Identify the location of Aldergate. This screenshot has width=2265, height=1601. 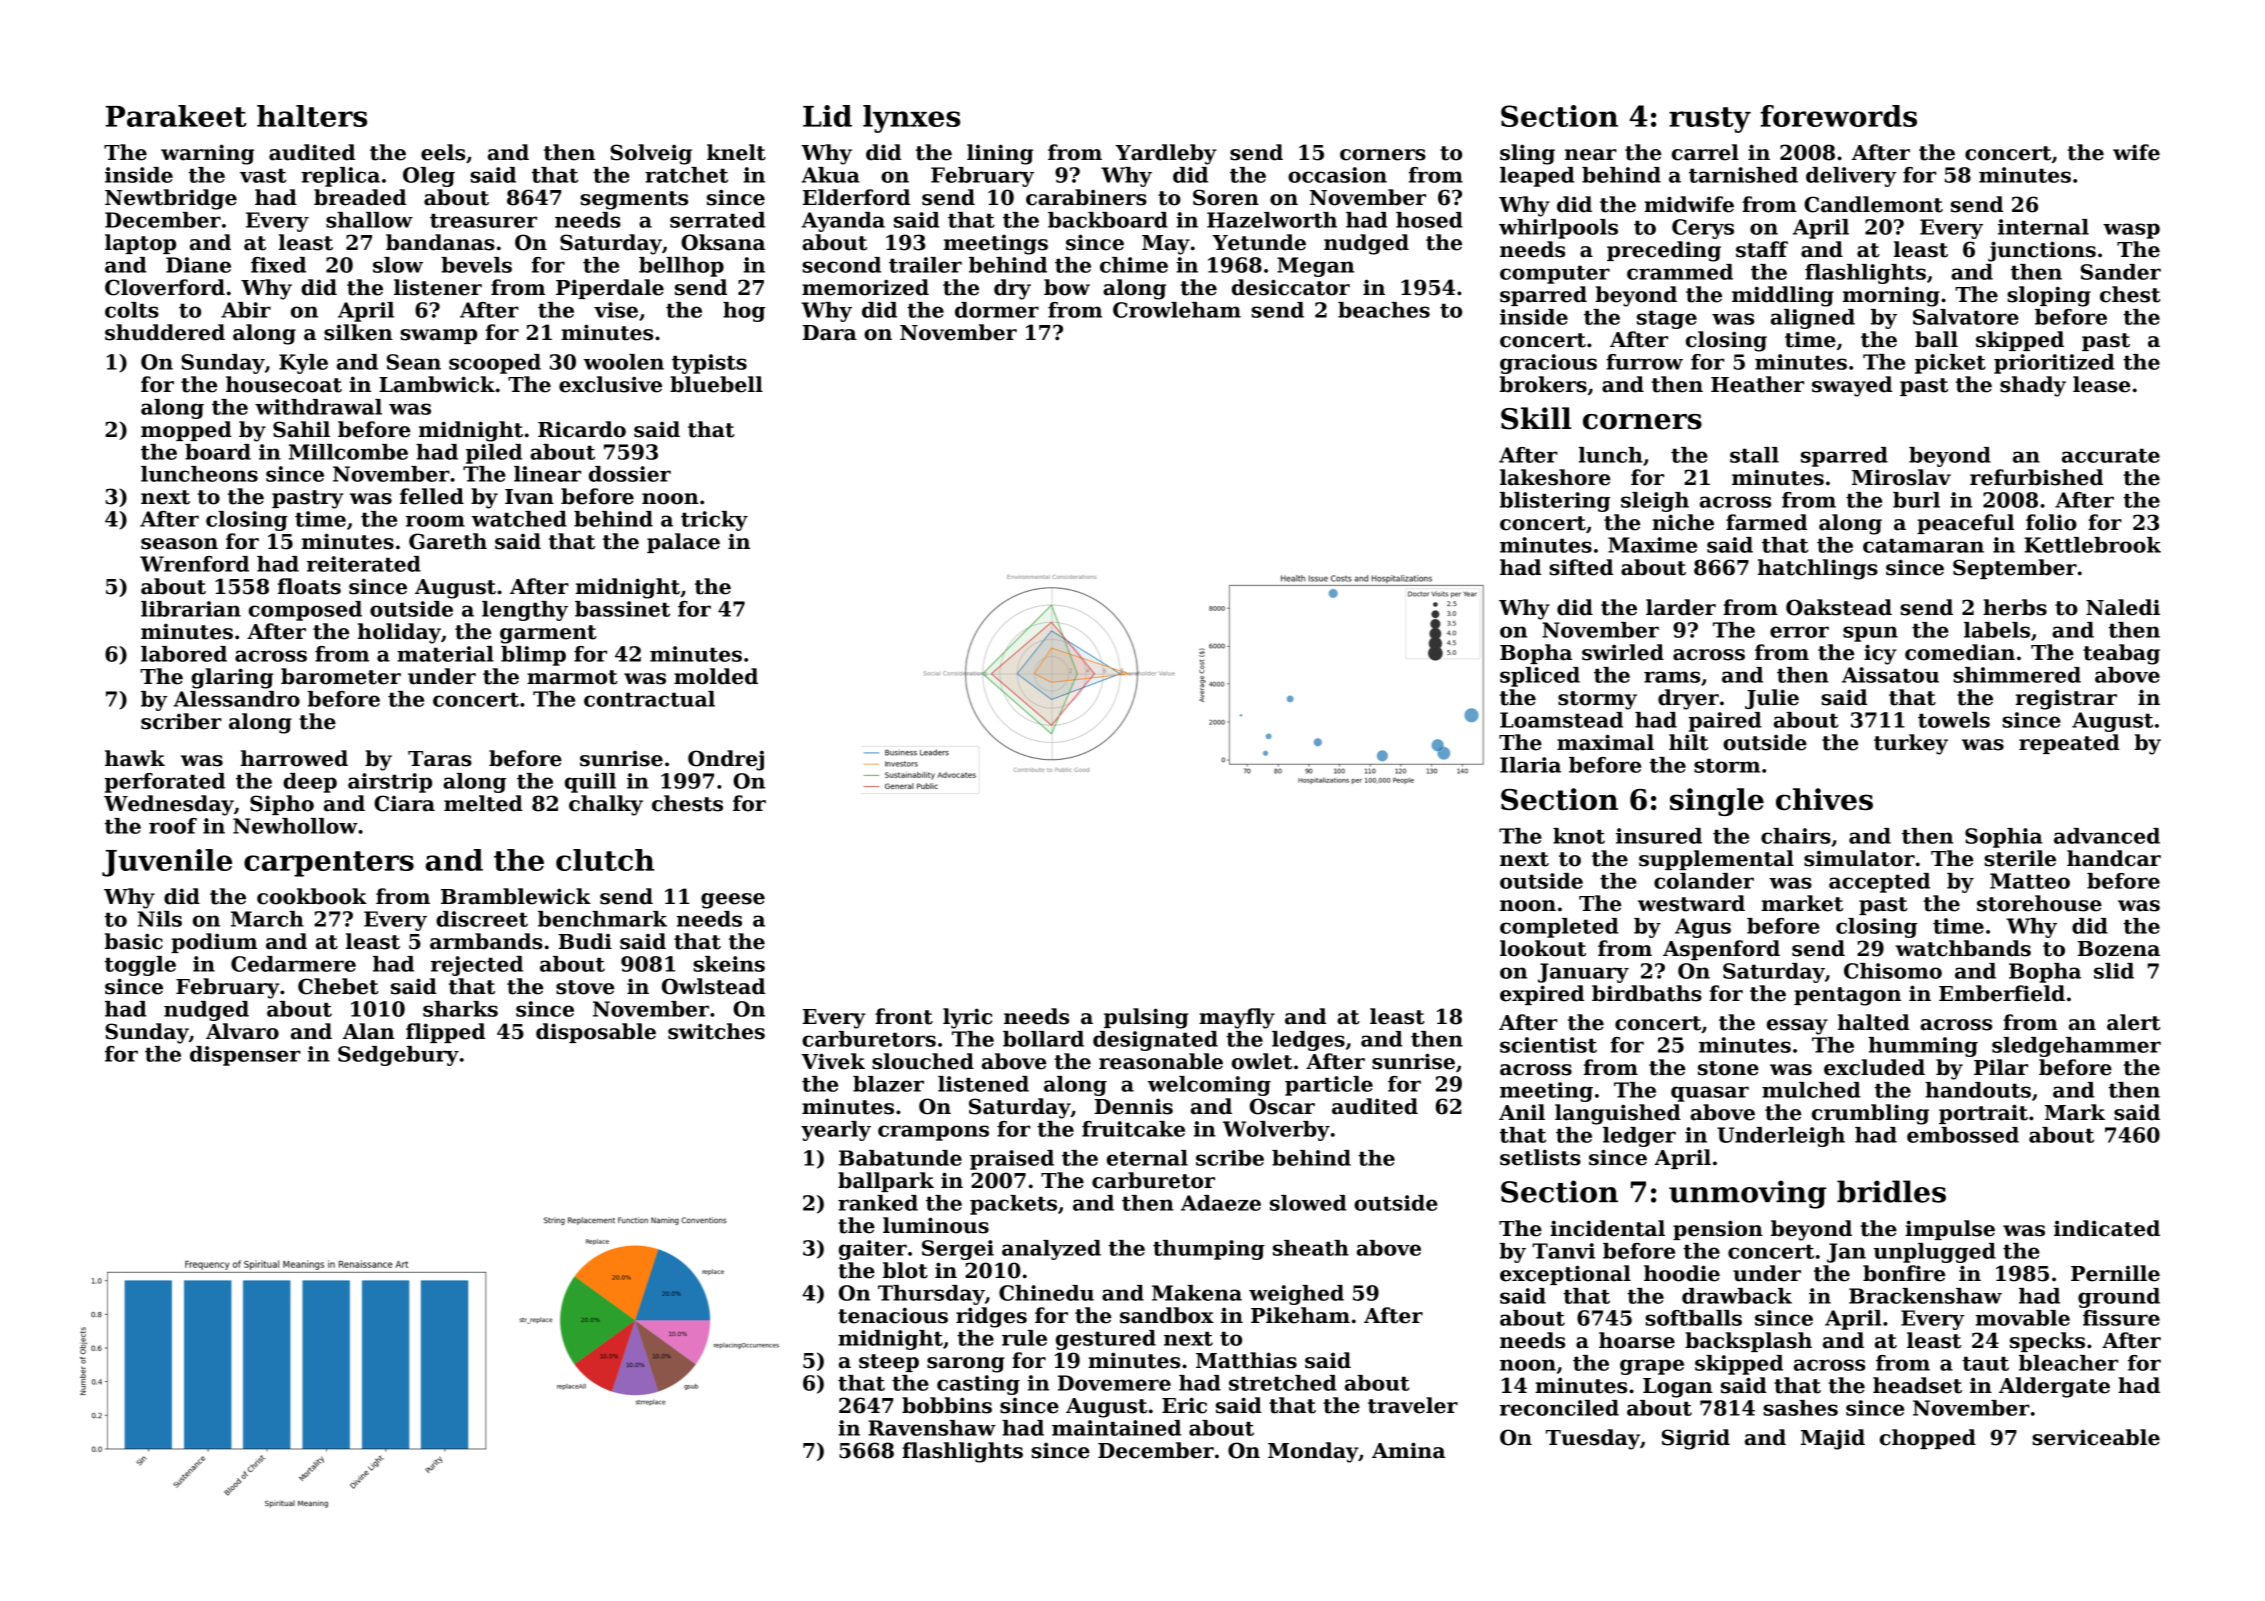
(2054, 1387).
